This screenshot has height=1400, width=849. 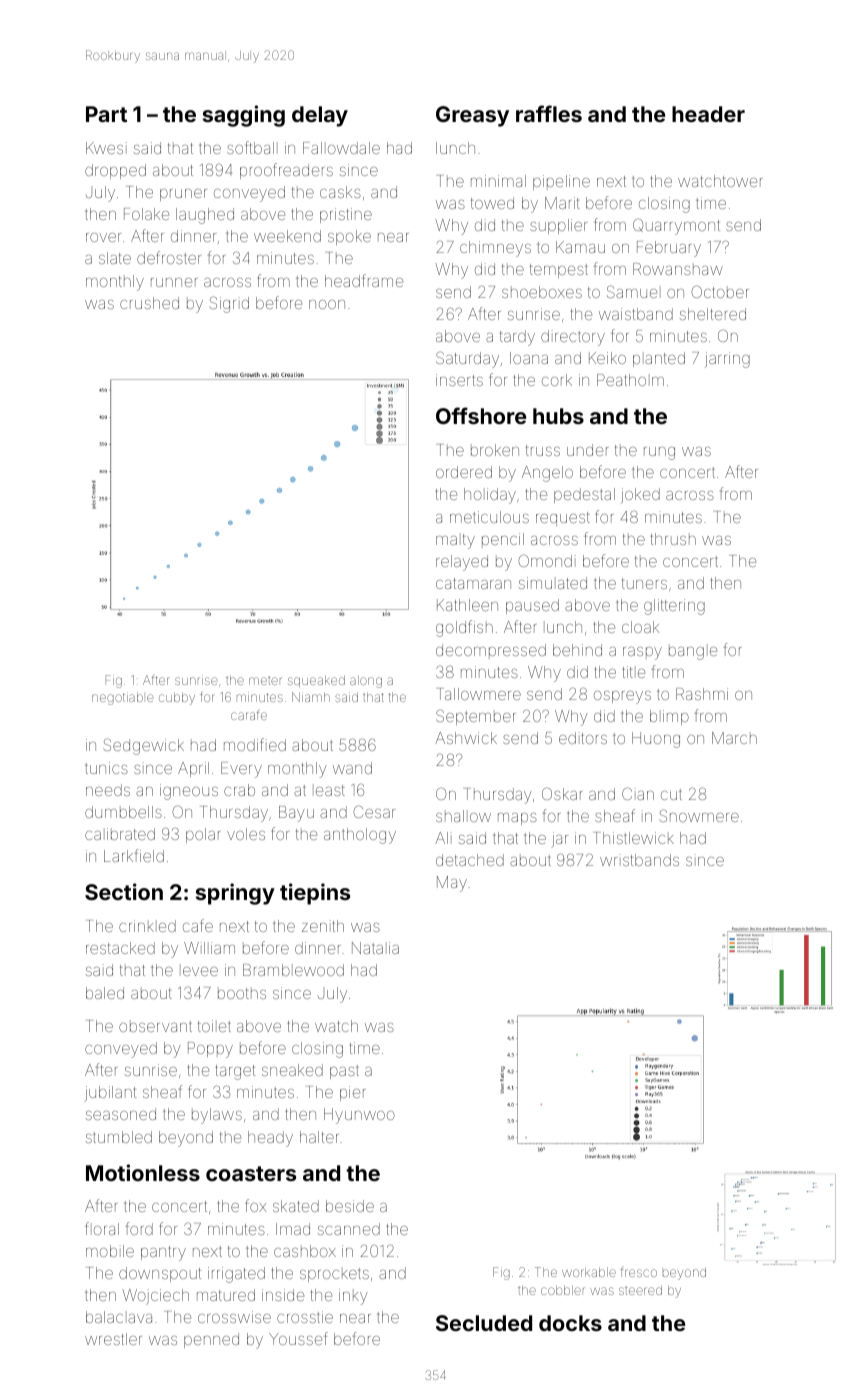 What do you see at coordinates (341, 148) in the screenshot?
I see `Fallowdale` at bounding box center [341, 148].
